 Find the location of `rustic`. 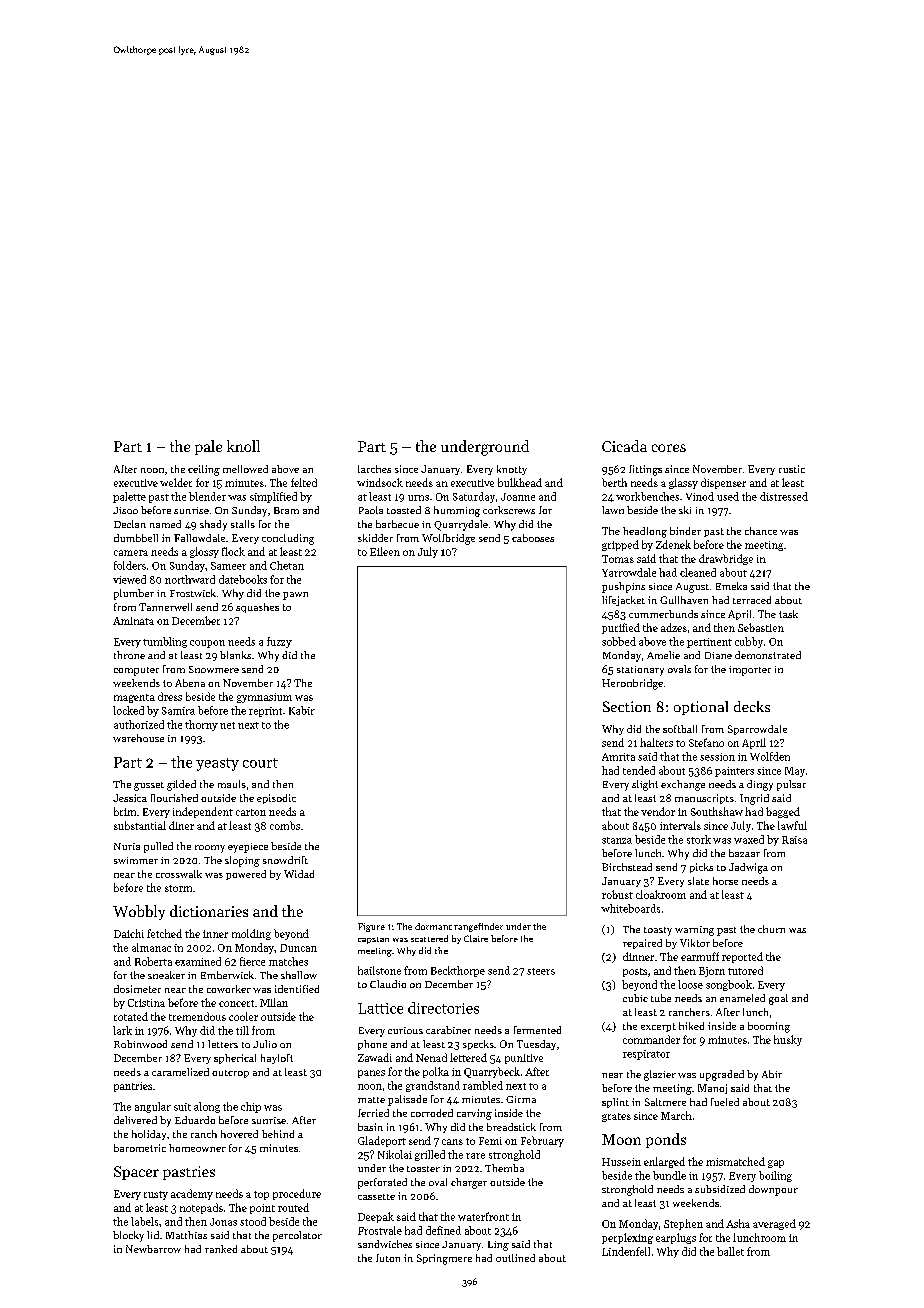

rustic is located at coordinates (792, 469).
